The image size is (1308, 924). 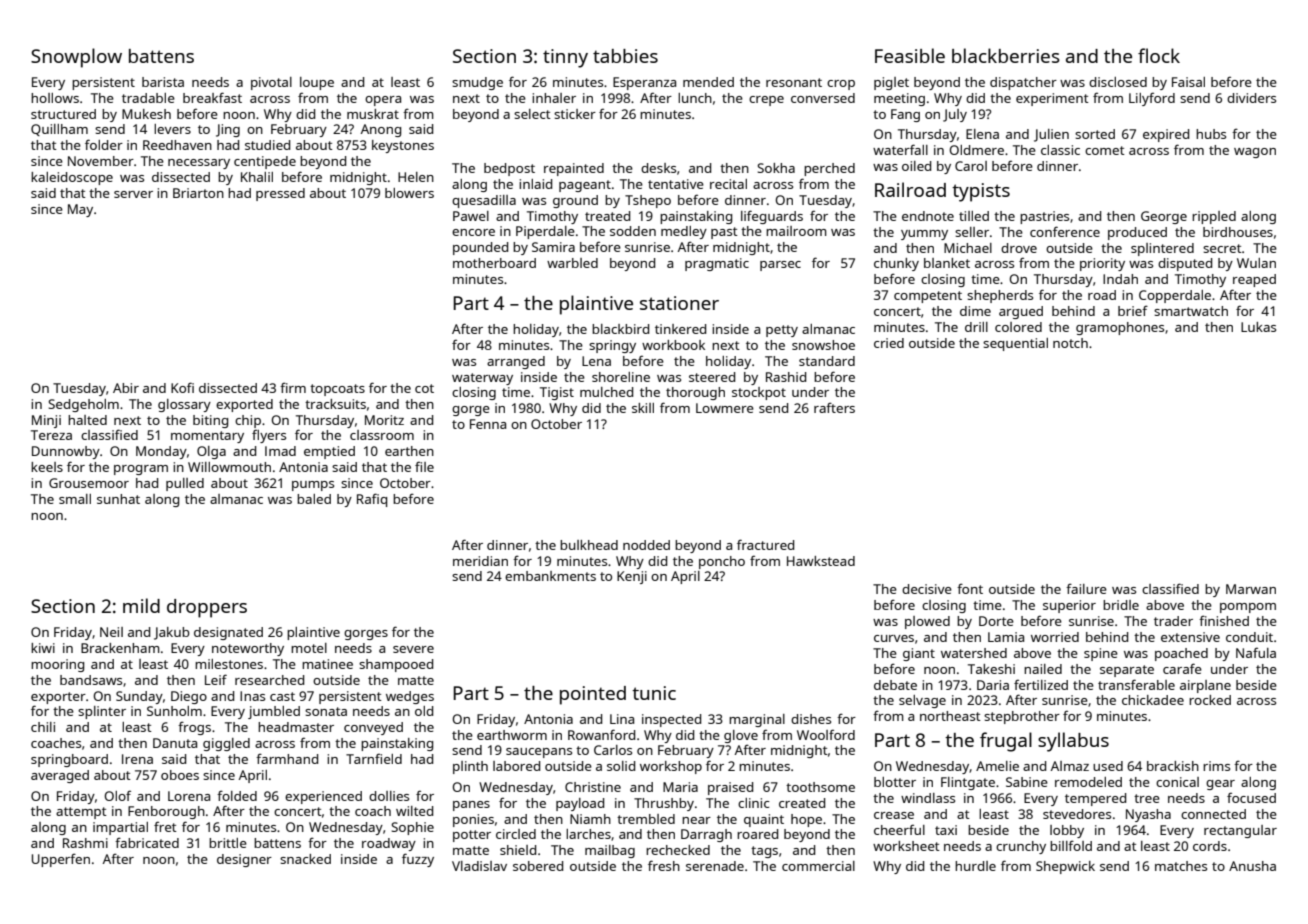 I want to click on designer, so click(x=244, y=860).
